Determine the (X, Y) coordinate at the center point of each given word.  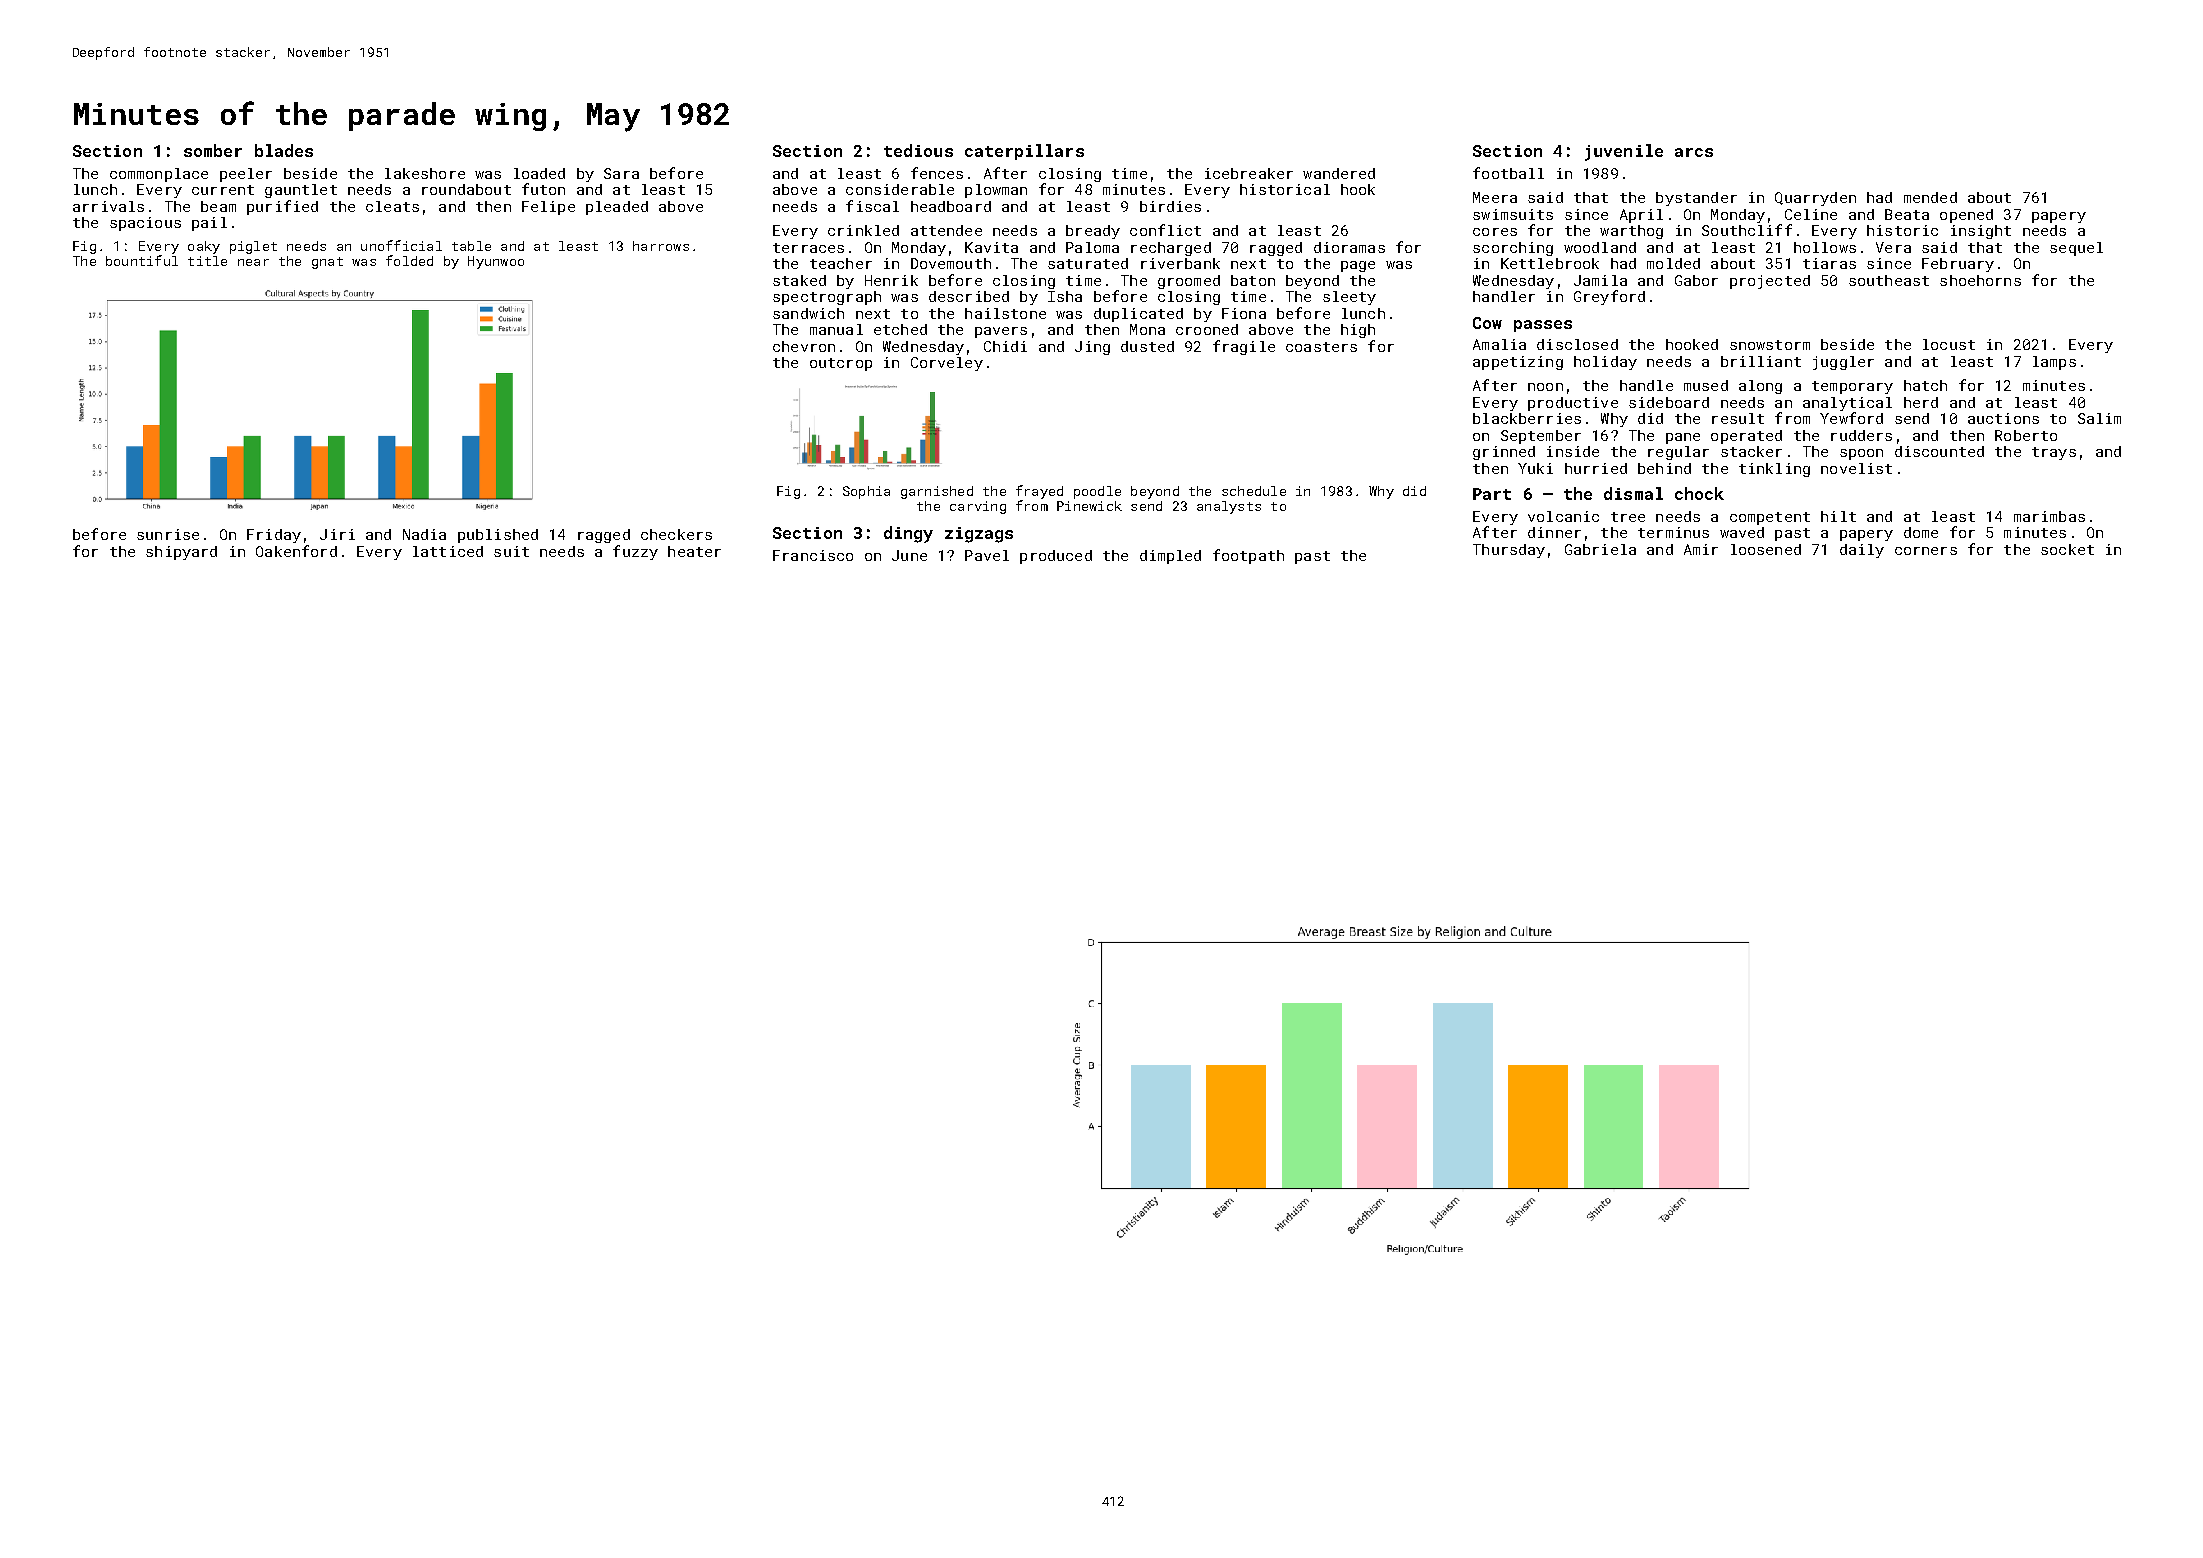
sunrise (168, 534)
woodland (1600, 247)
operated (1746, 437)
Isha (1065, 296)
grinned (1504, 453)
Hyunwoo (496, 262)
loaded (539, 173)
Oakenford (296, 551)
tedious (918, 150)
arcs (1694, 152)
